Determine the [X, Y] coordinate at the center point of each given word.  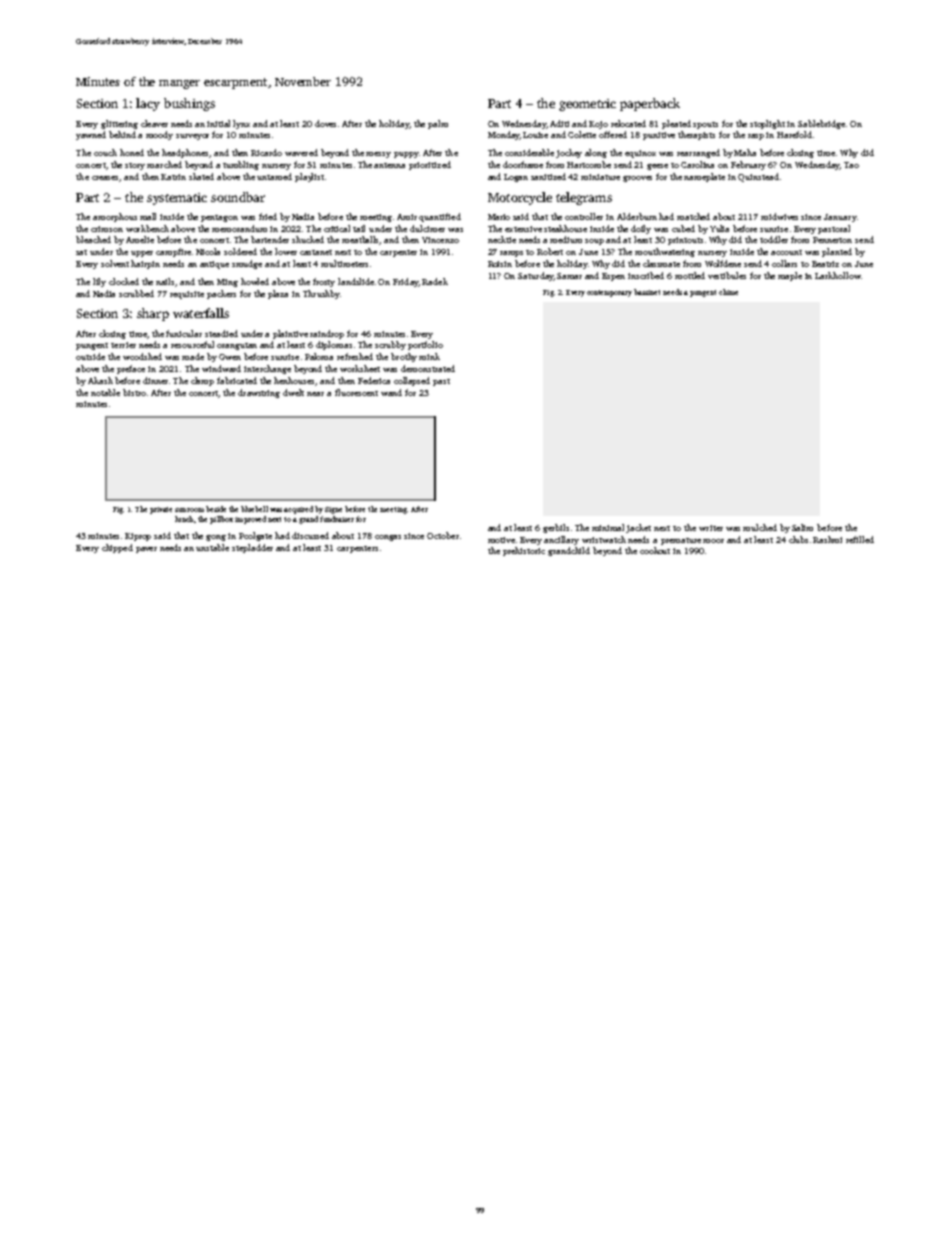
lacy [148, 104]
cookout [655, 550]
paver [146, 550]
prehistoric [524, 551]
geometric [587, 105]
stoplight [767, 124]
